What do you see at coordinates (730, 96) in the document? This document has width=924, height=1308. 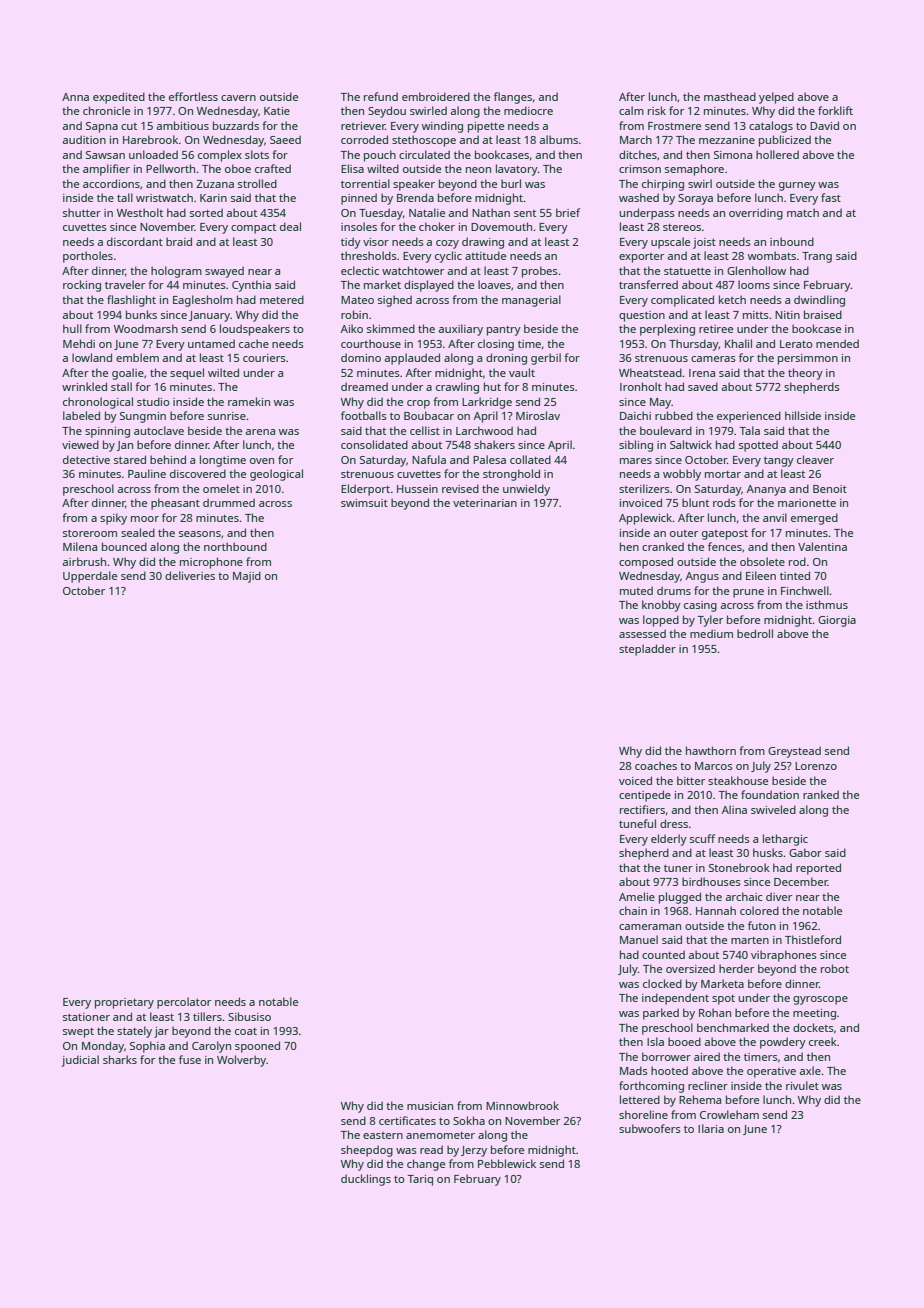 I see `masthead` at bounding box center [730, 96].
